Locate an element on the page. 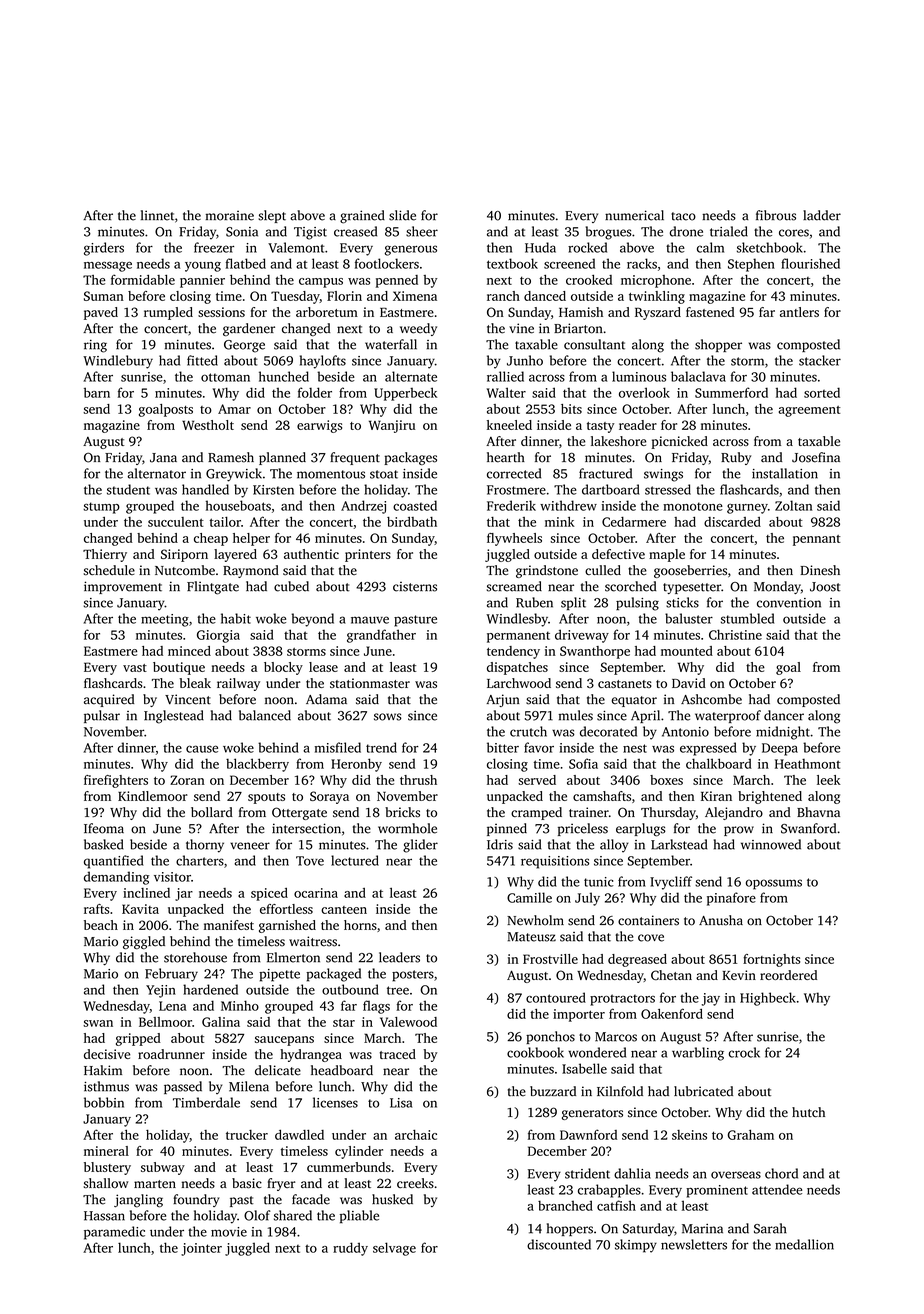  hunched is located at coordinates (284, 376).
